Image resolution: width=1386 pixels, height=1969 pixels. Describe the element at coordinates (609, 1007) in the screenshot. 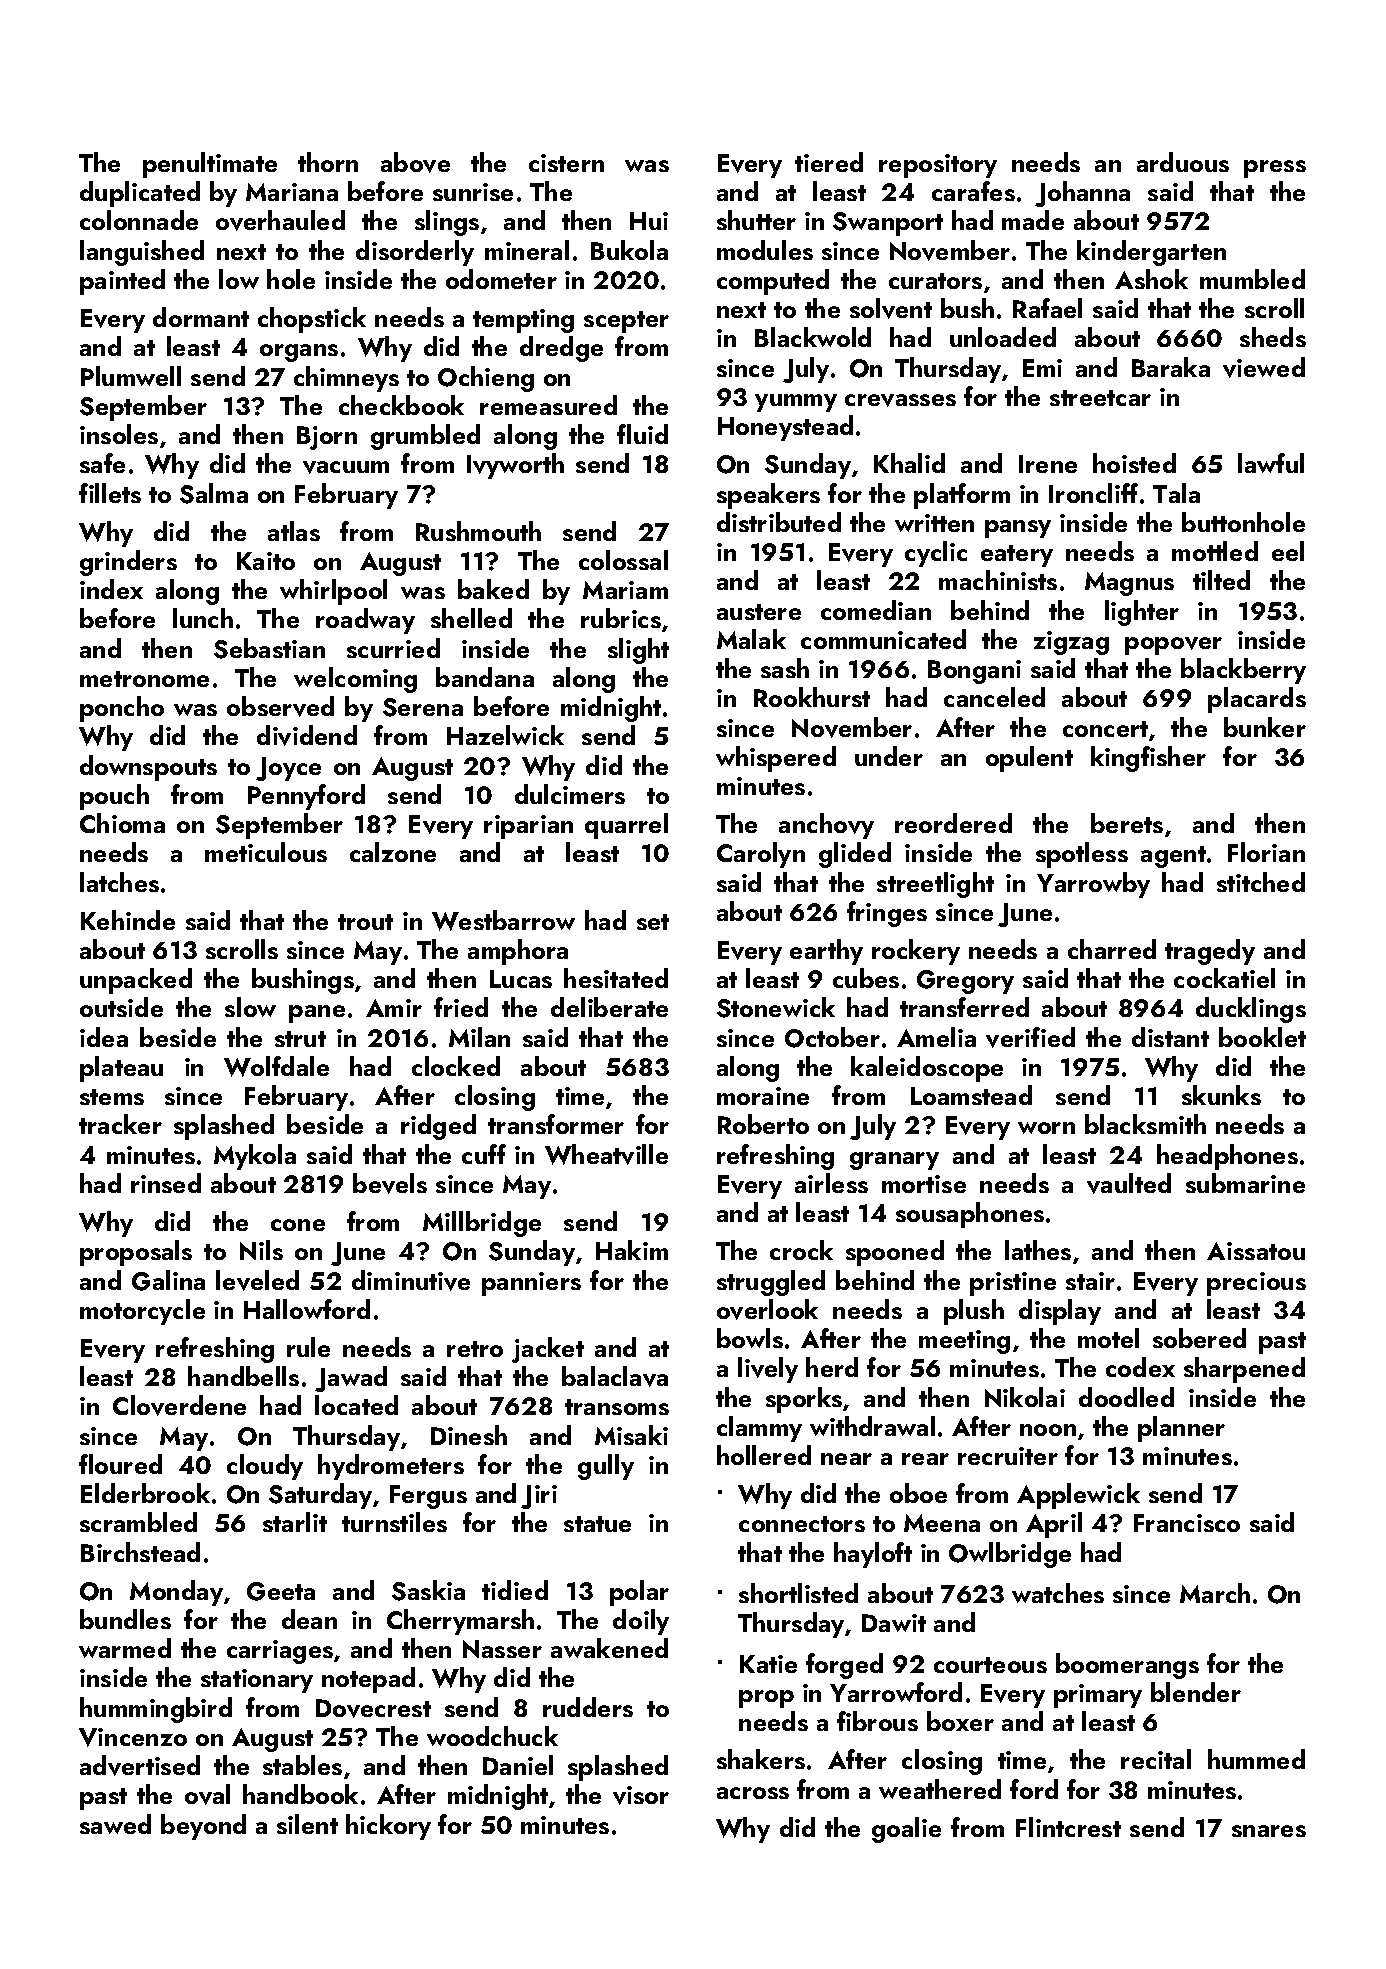

I see `deliberate` at that location.
